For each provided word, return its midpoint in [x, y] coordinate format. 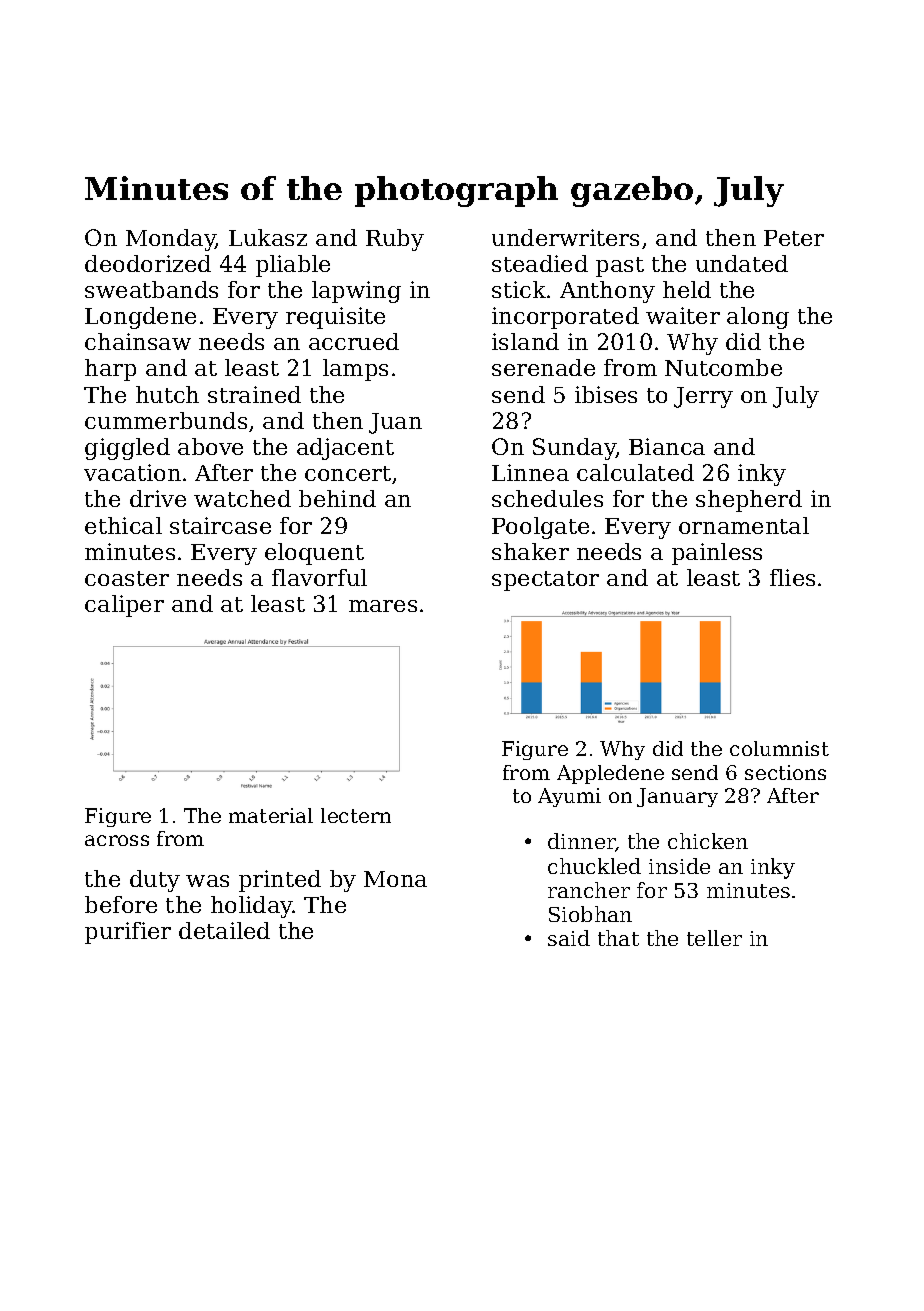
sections [785, 772]
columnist [779, 748]
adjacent [345, 449]
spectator [545, 581]
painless [717, 554]
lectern [356, 815]
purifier [128, 933]
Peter [794, 238]
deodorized [148, 263]
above [210, 446]
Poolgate [540, 528]
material [271, 815]
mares [383, 606]
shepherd [749, 501]
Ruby [395, 240]
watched [242, 498]
